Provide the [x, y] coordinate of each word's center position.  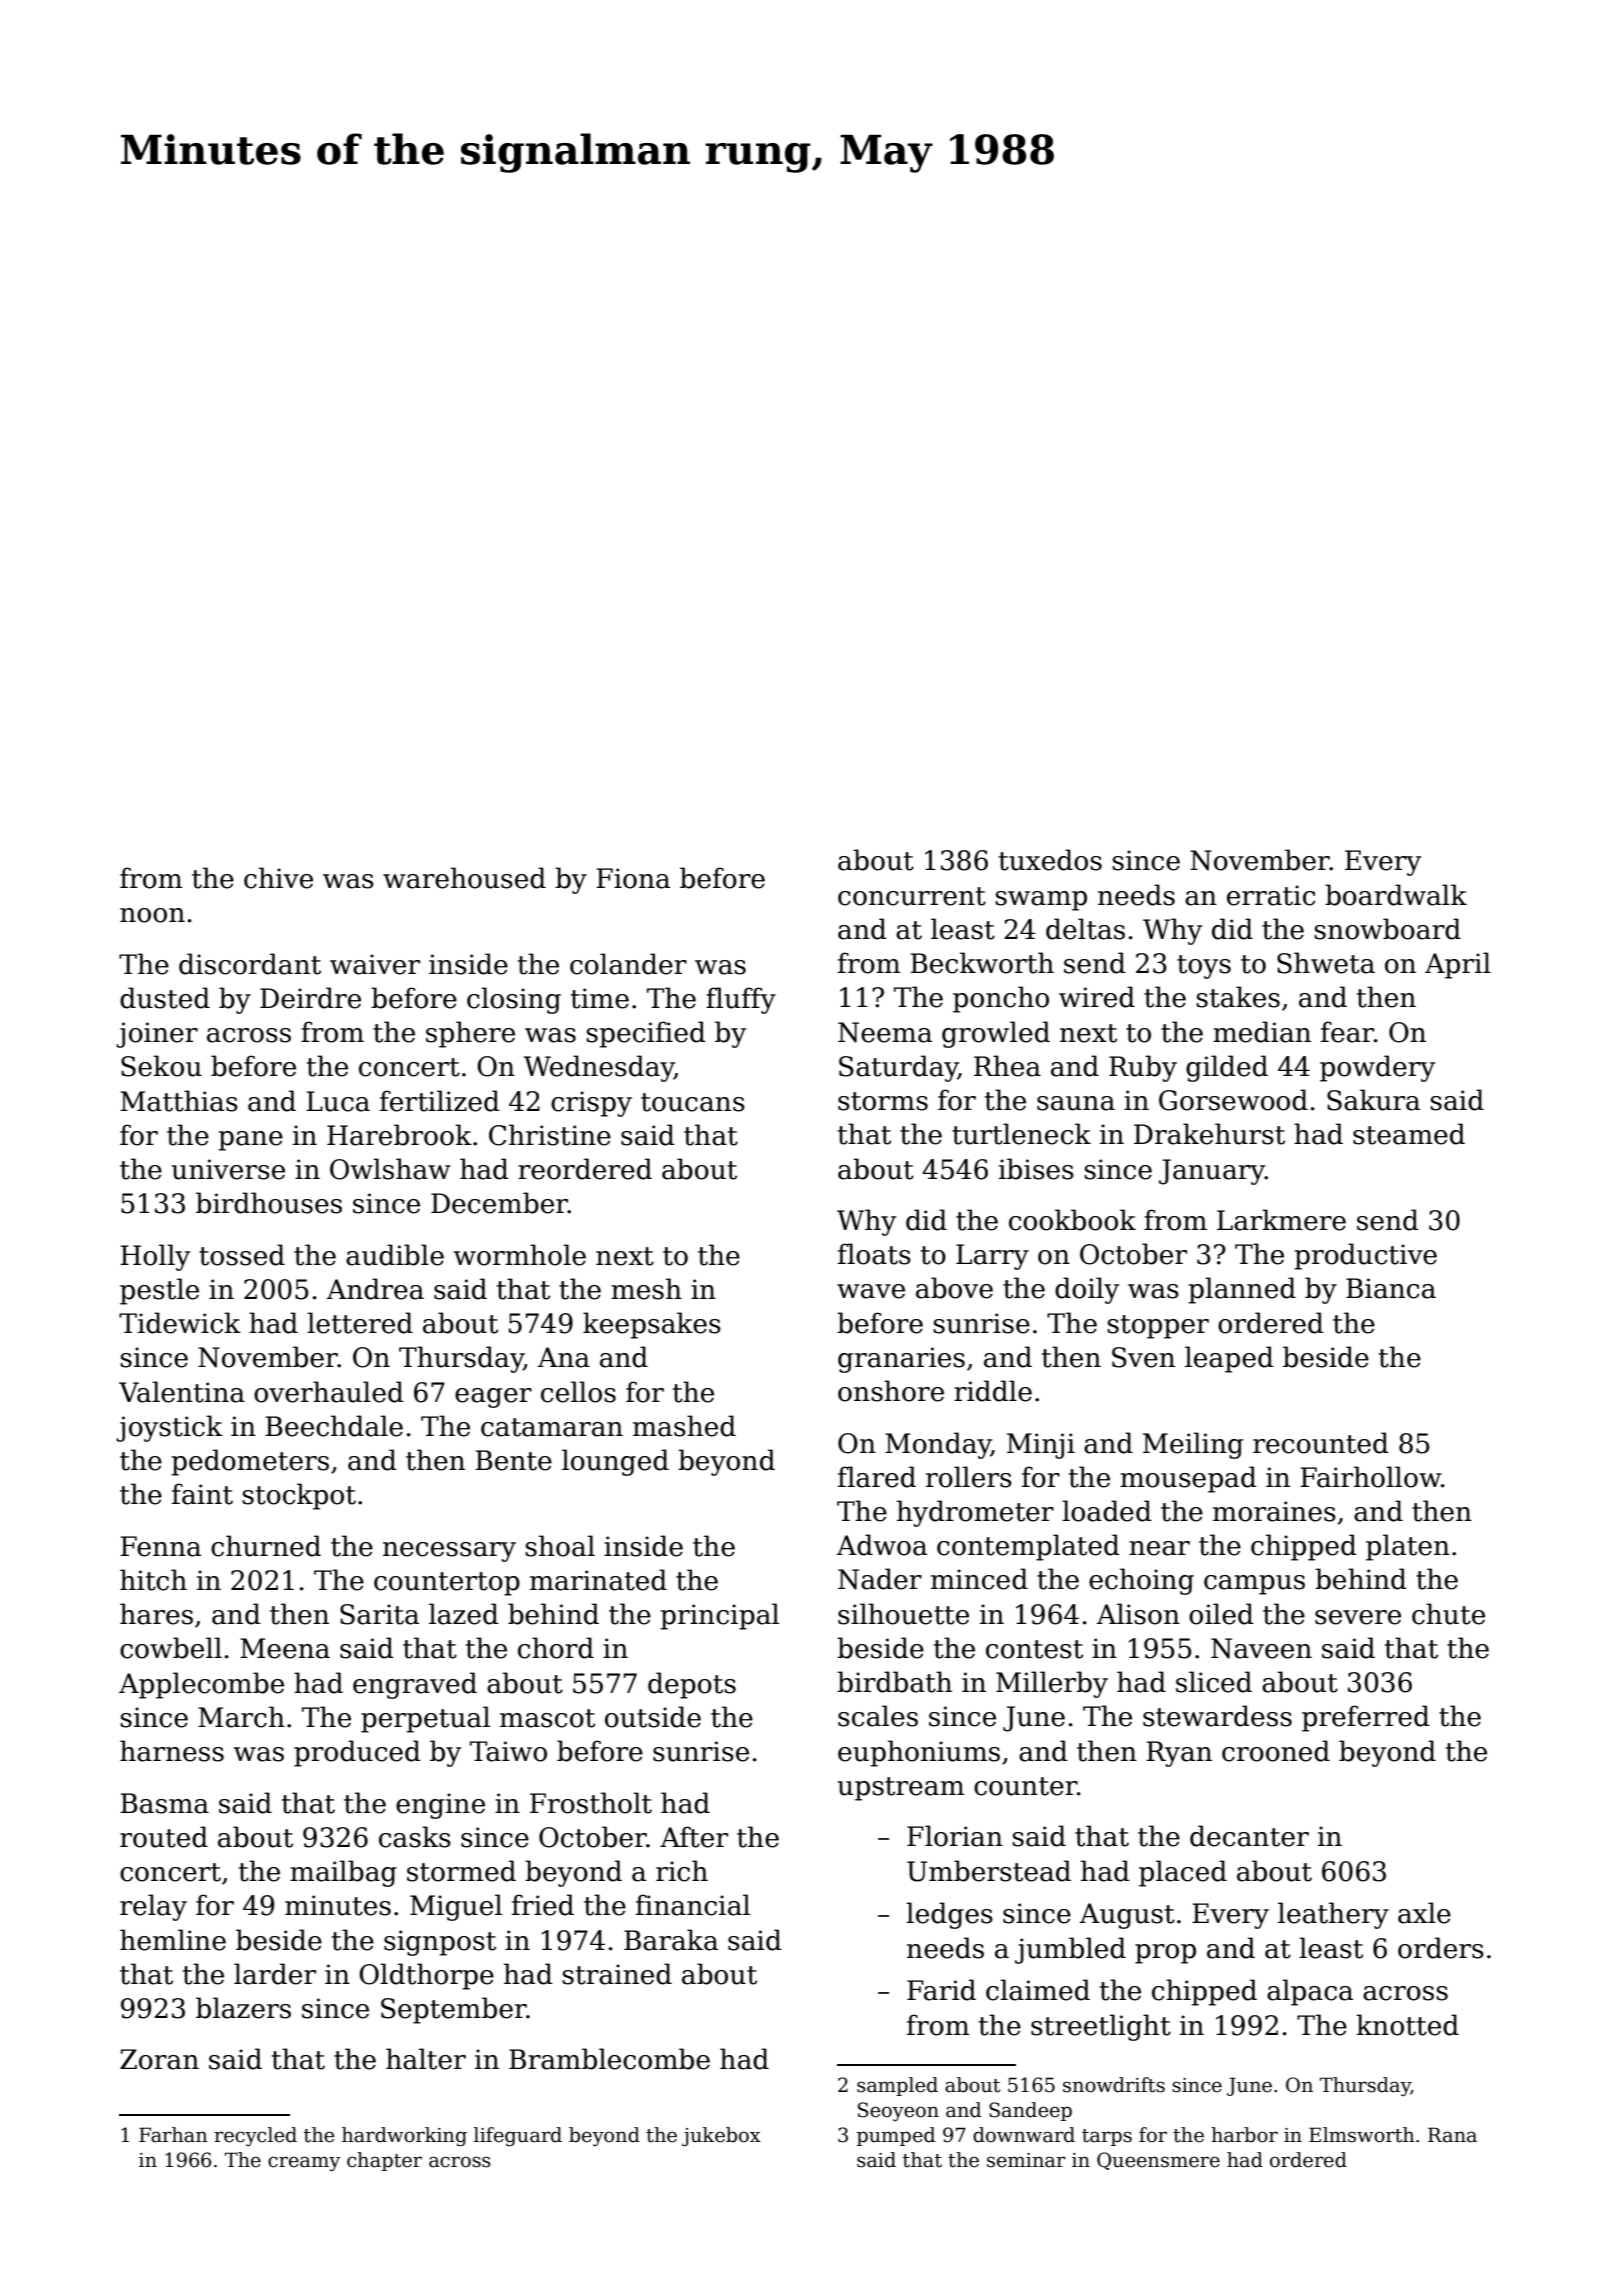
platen [1408, 1547]
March [241, 1717]
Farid [941, 1990]
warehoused [464, 878]
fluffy [741, 1000]
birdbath [894, 1682]
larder [275, 1974]
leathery [1333, 1915]
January [1212, 1172]
